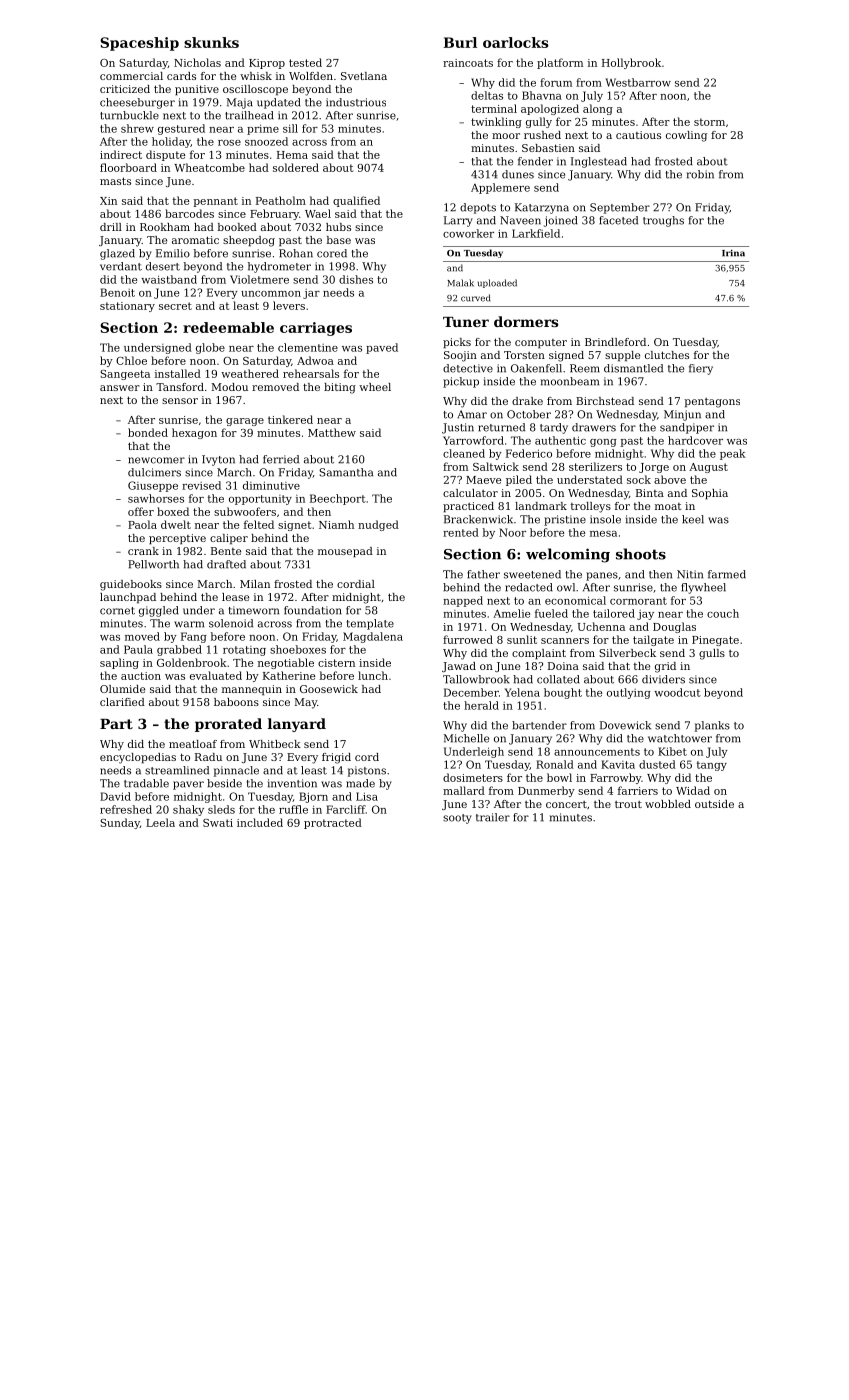  What do you see at coordinates (194, 433) in the screenshot?
I see `hexagon` at bounding box center [194, 433].
